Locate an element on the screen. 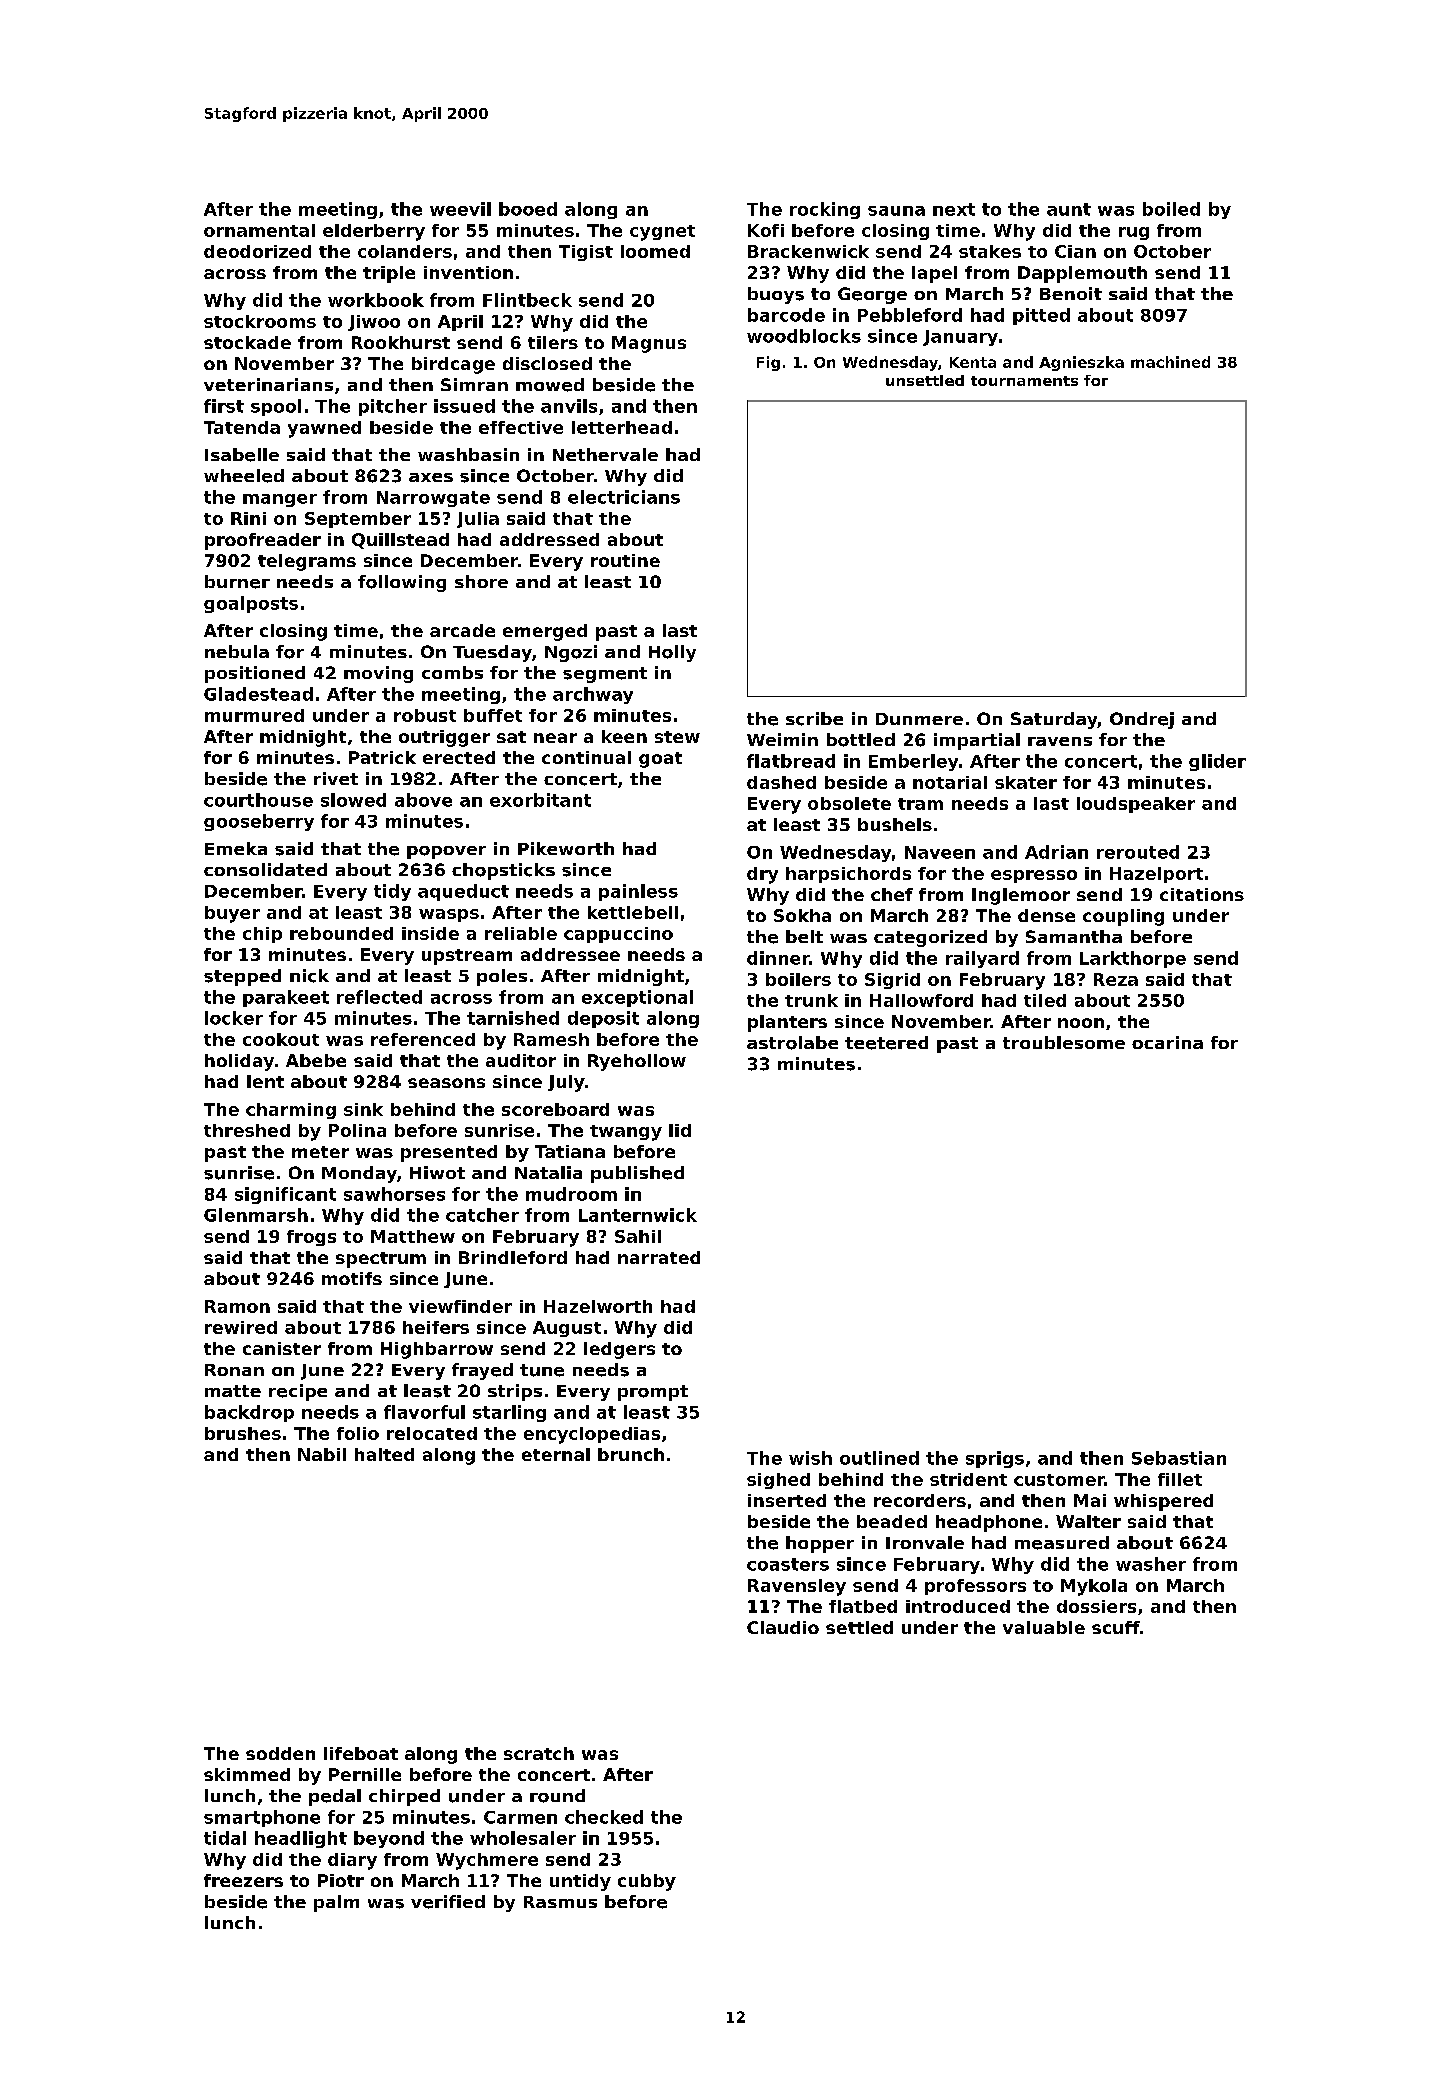 This screenshot has height=2100, width=1450. birdcage is located at coordinates (453, 365).
